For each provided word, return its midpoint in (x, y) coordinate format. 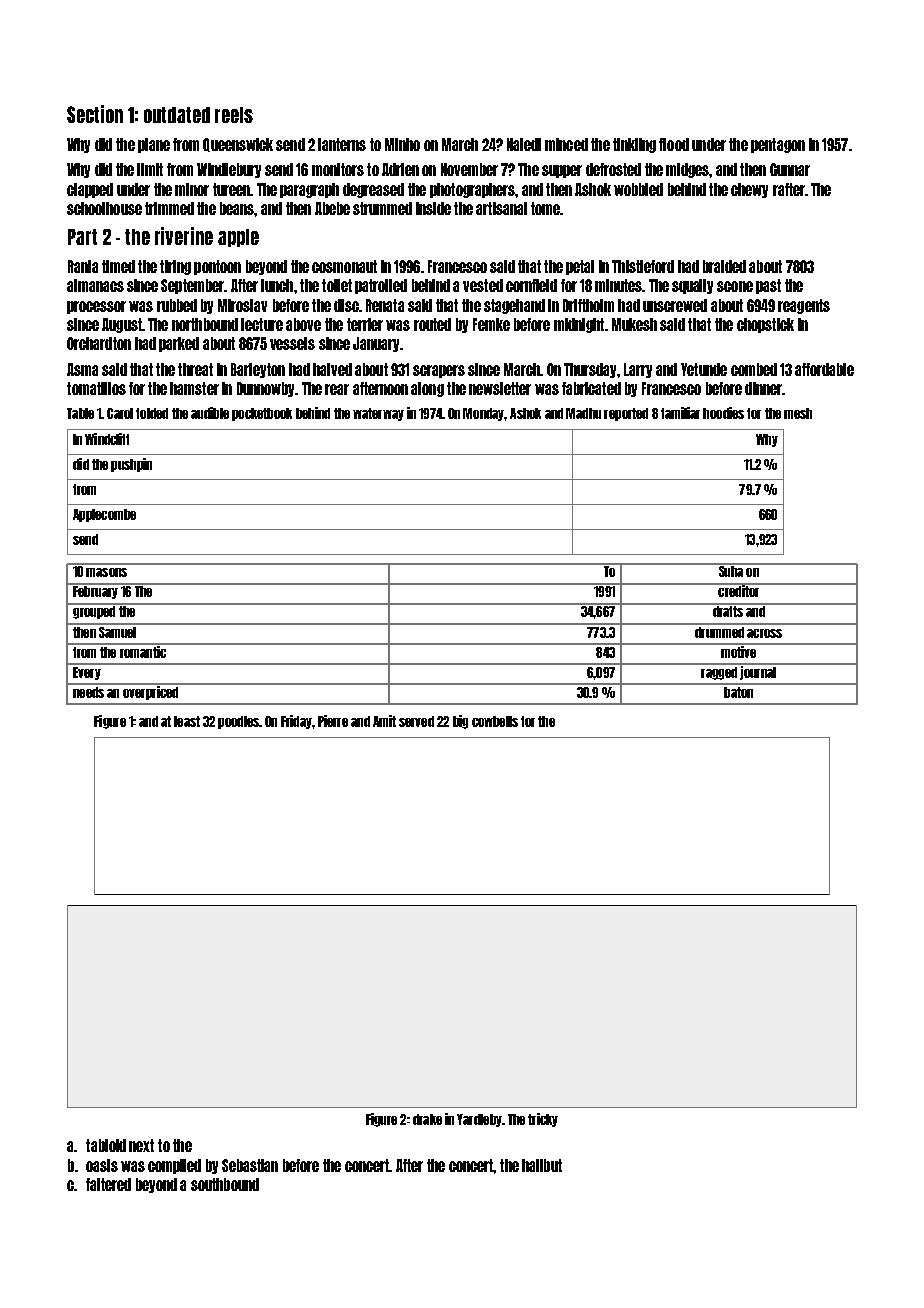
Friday (296, 722)
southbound (225, 1184)
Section (95, 114)
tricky (543, 1120)
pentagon (778, 145)
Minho (402, 144)
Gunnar (790, 169)
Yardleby (479, 1120)
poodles (238, 722)
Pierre (333, 721)
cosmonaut (344, 266)
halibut (542, 1165)
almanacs (95, 285)
